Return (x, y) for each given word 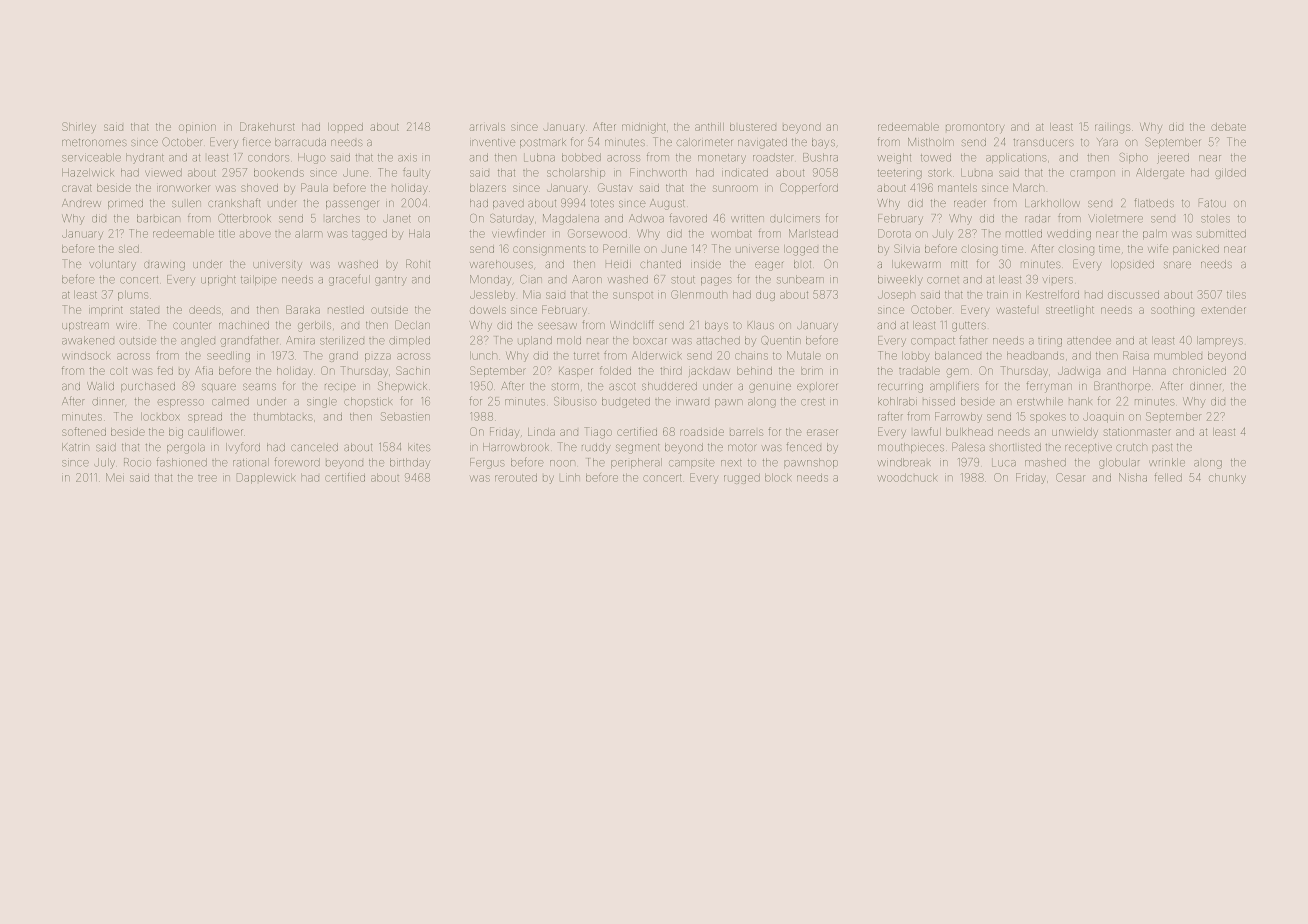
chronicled (1199, 371)
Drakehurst (267, 126)
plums (132, 296)
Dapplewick (266, 478)
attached (718, 340)
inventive (492, 142)
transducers (1044, 142)
